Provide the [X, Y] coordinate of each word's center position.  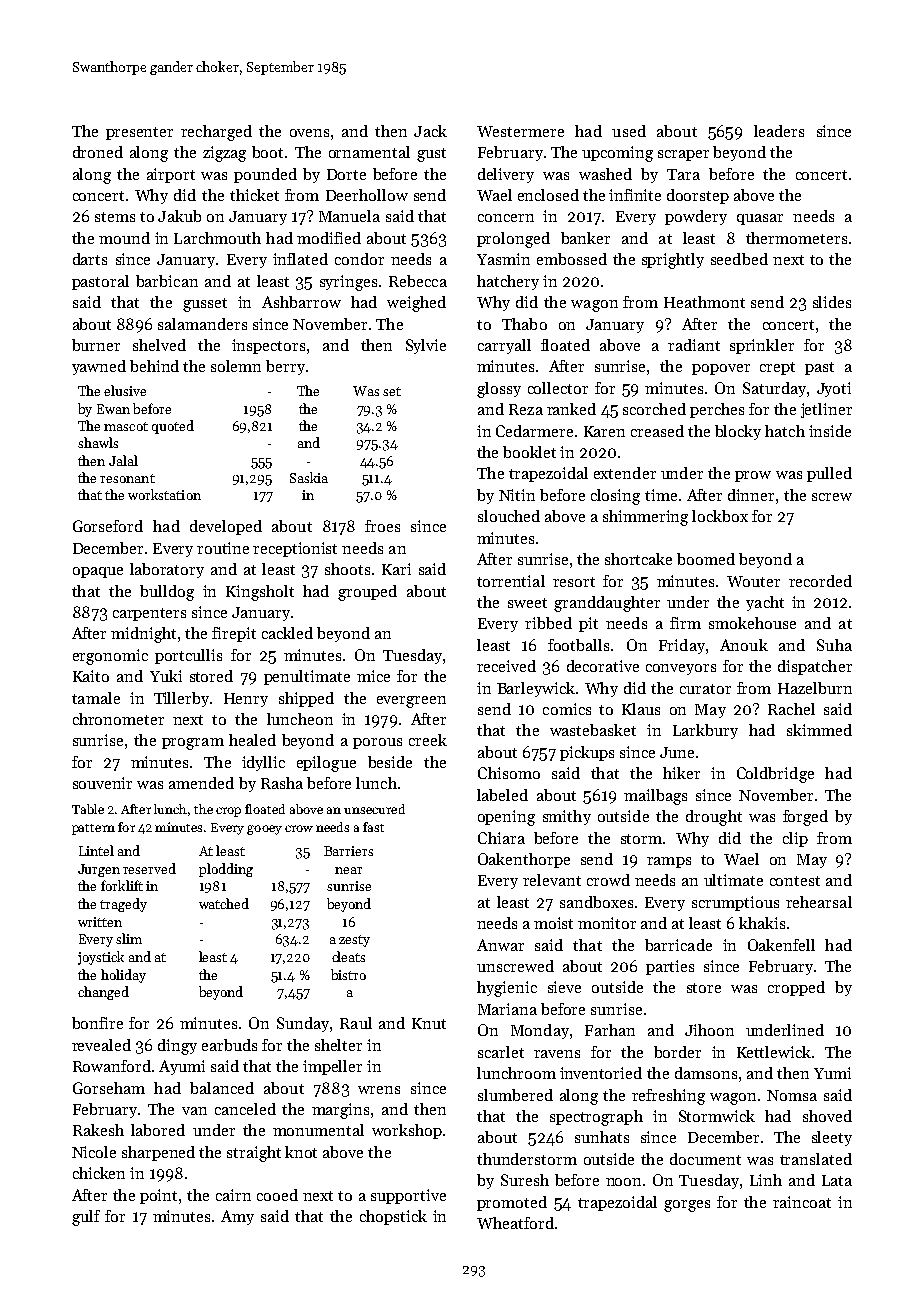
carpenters [149, 614]
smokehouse [752, 623]
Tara [683, 174]
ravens [557, 1054]
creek [428, 740]
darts [90, 259]
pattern [93, 829]
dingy [177, 1047]
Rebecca [418, 281]
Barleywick [536, 689]
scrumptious [735, 903]
